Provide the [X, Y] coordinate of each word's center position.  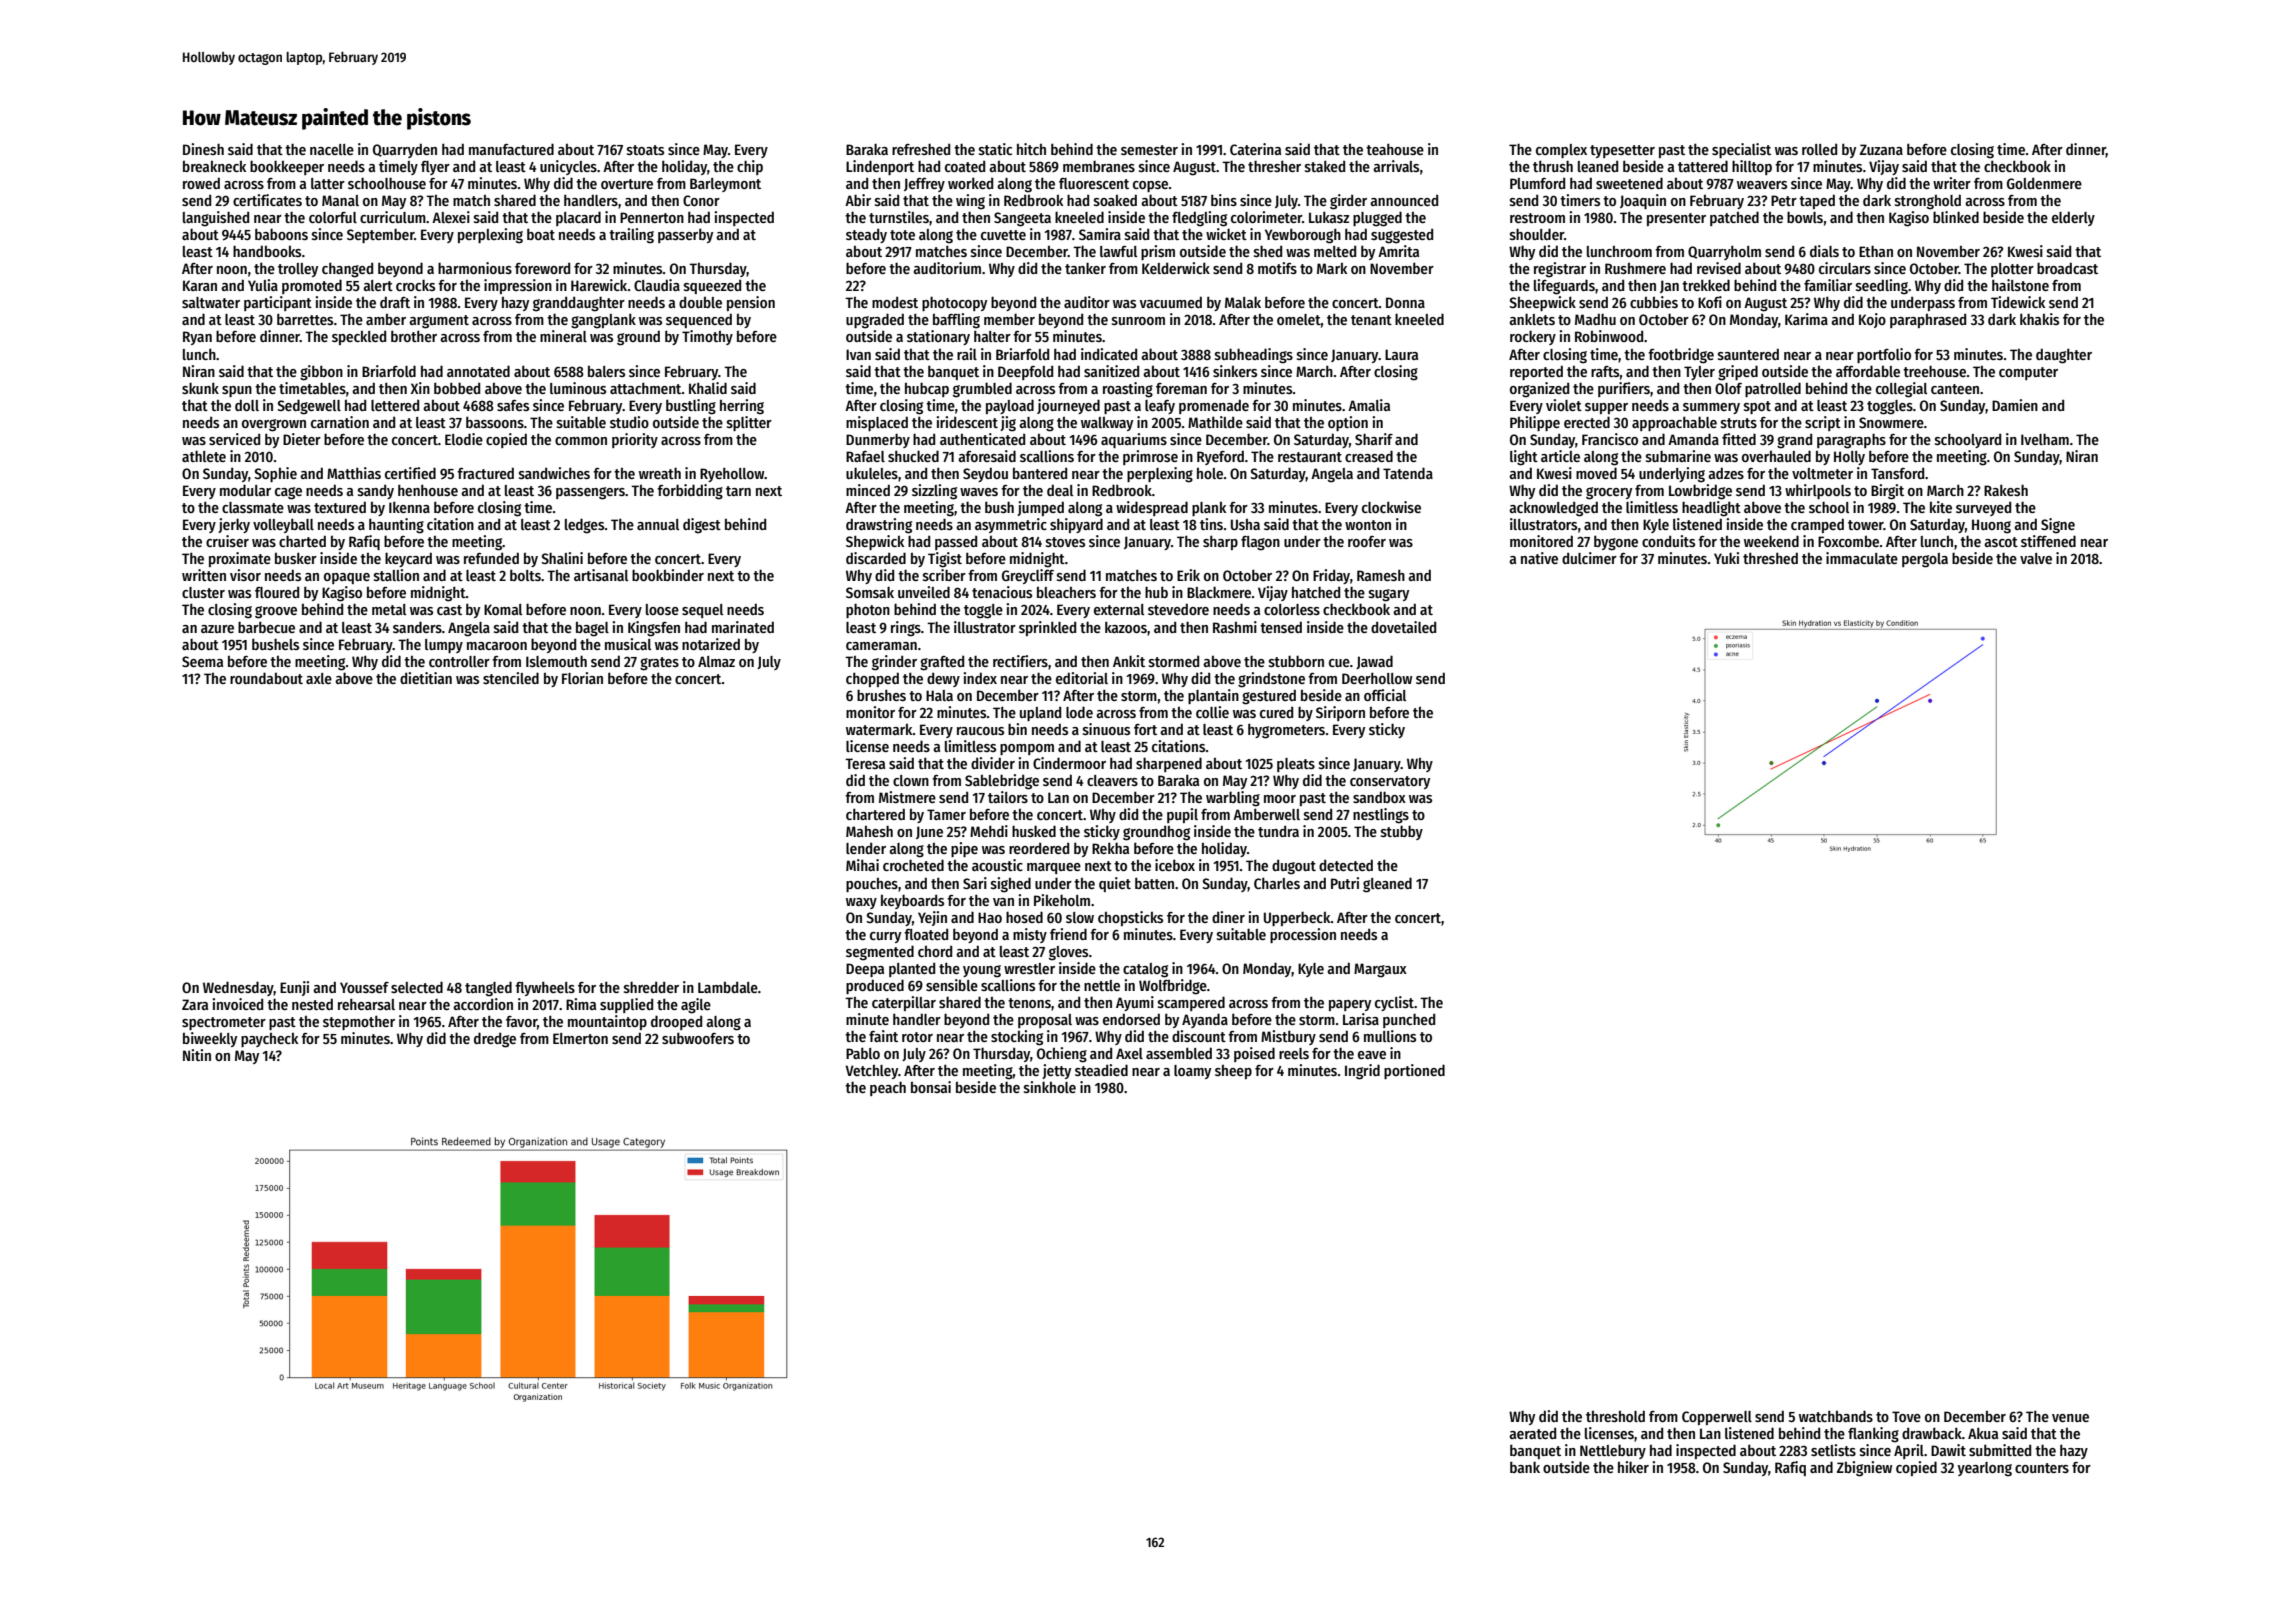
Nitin [197, 1055]
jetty [1056, 1071]
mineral [563, 336]
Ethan [1876, 251]
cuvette [1003, 235]
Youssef [364, 987]
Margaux [1380, 970]
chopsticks [1130, 918]
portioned [1414, 1071]
